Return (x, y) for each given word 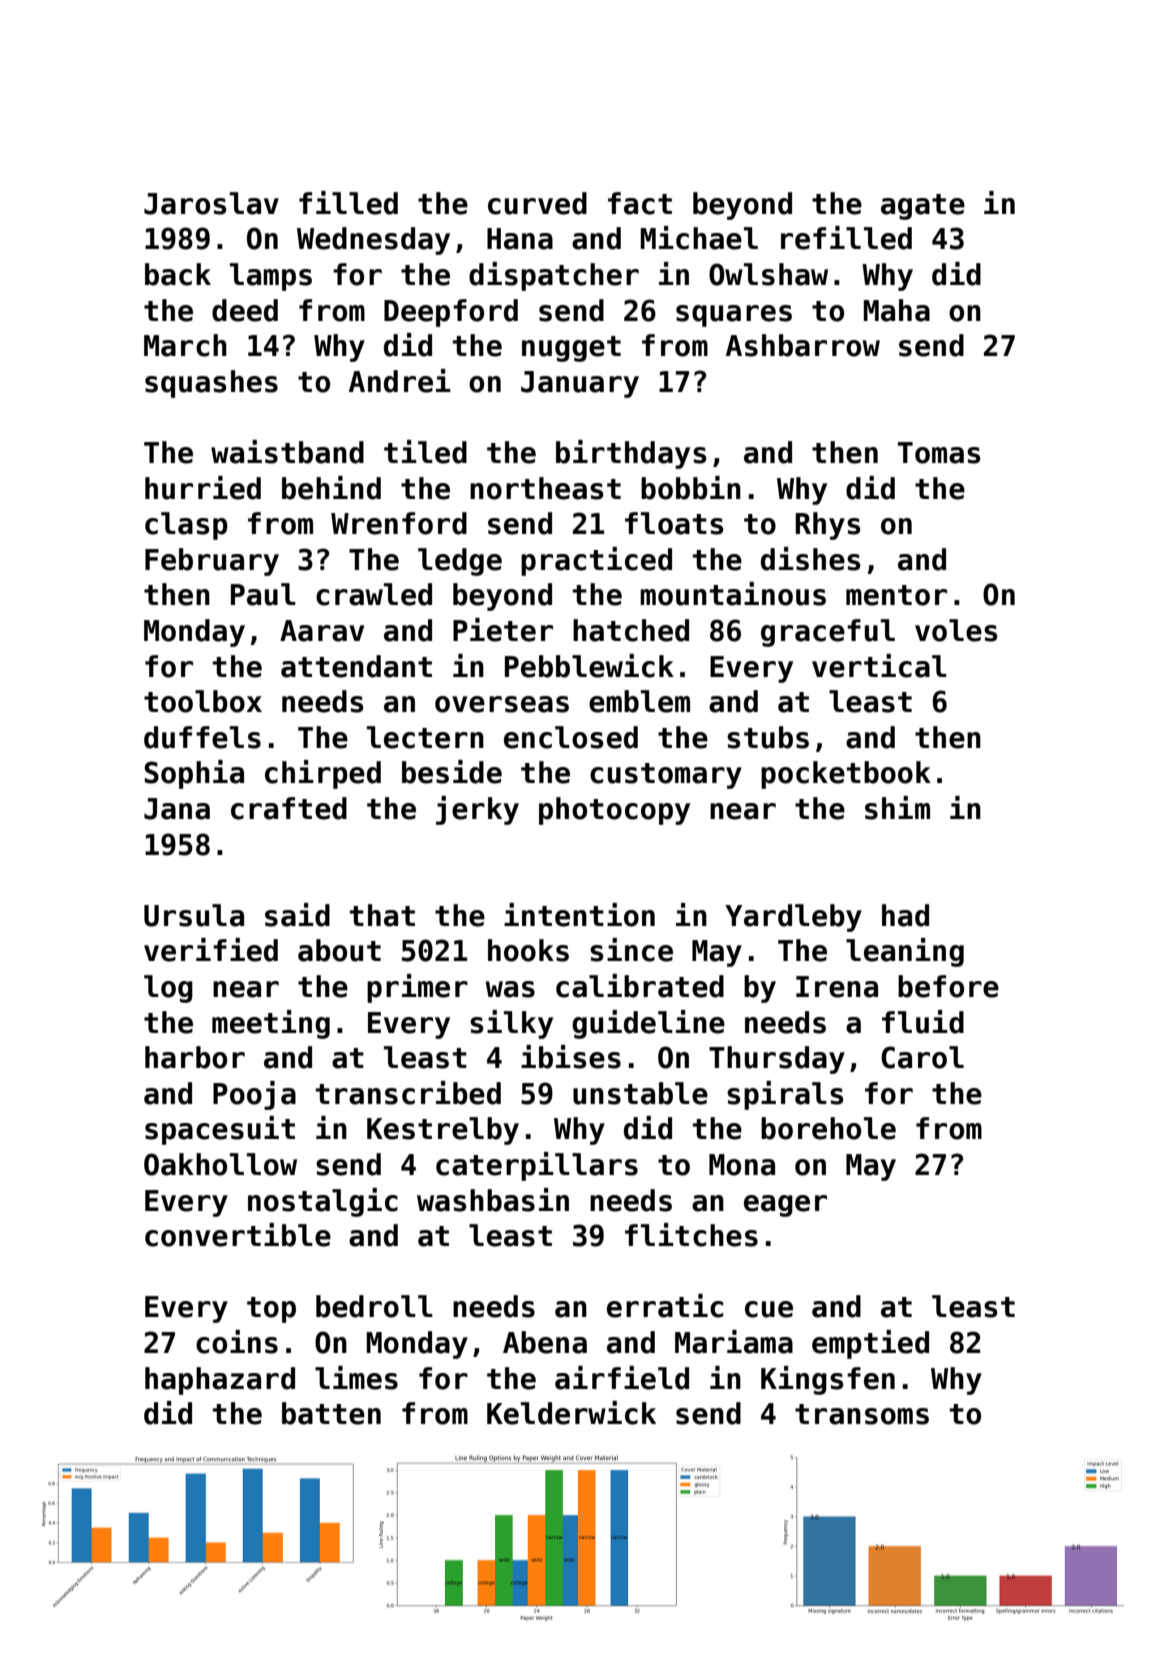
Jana (177, 809)
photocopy (614, 811)
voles (956, 630)
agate (923, 207)
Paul (263, 594)
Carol (922, 1057)
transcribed (408, 1093)
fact (640, 203)
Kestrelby (443, 1131)
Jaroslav (211, 203)
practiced (596, 561)
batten (331, 1413)
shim (897, 808)
